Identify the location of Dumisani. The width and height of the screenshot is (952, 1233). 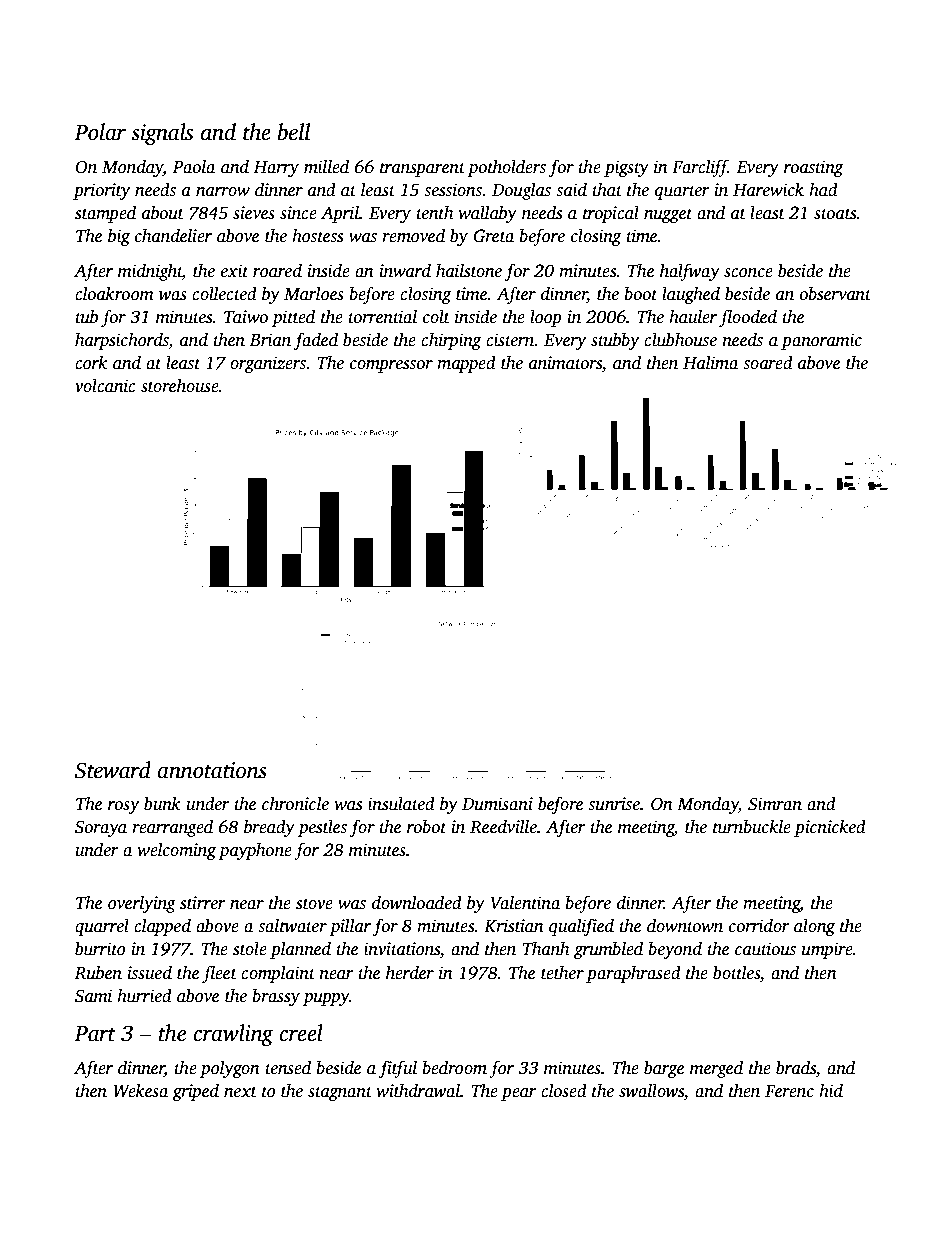
(497, 804).
